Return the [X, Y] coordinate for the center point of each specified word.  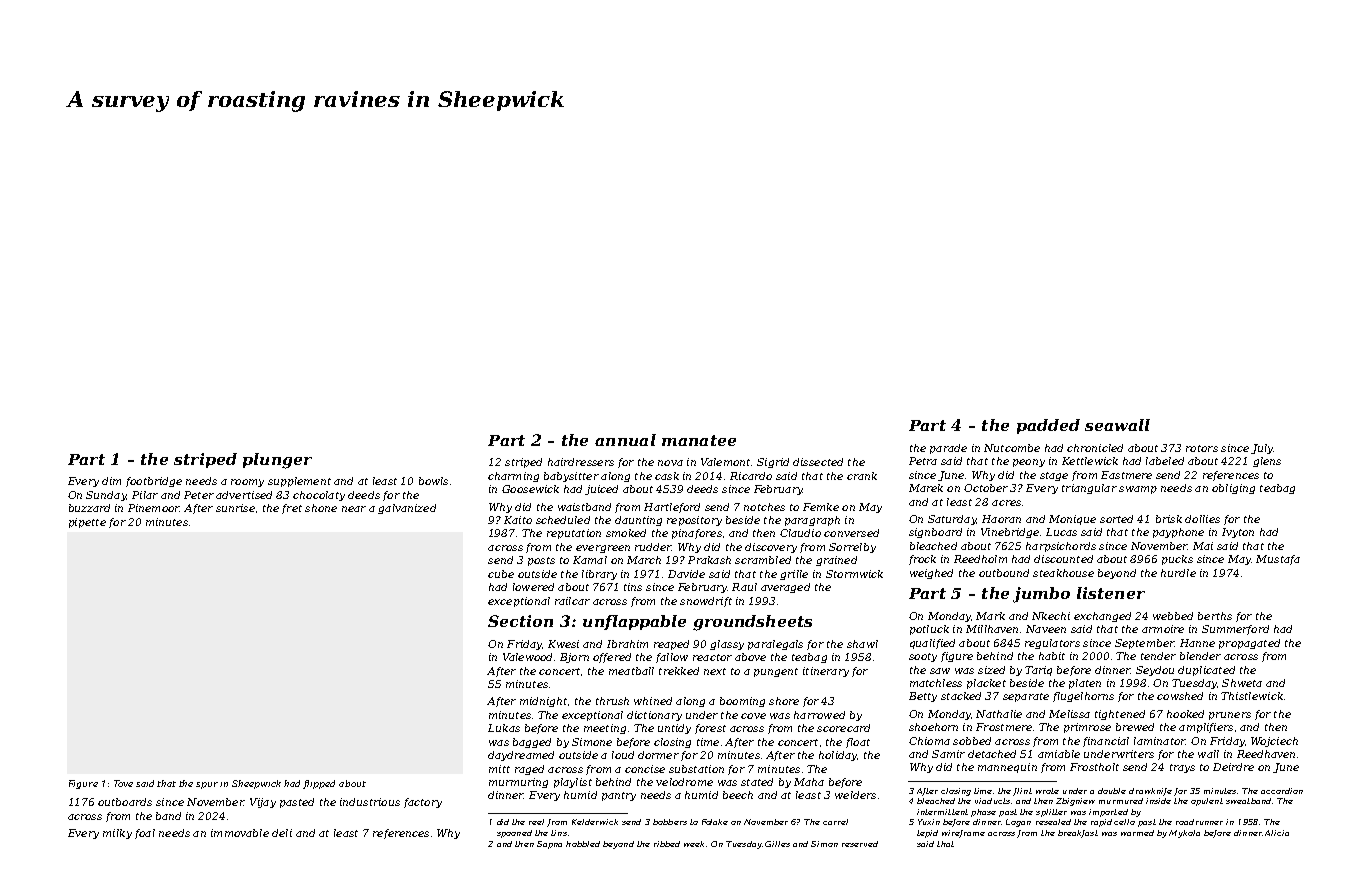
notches [764, 507]
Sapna [549, 845]
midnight [543, 702]
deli [282, 833]
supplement [299, 482]
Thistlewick [1252, 696]
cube [501, 574]
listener [1111, 593]
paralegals [775, 645]
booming [742, 702]
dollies [1202, 519]
